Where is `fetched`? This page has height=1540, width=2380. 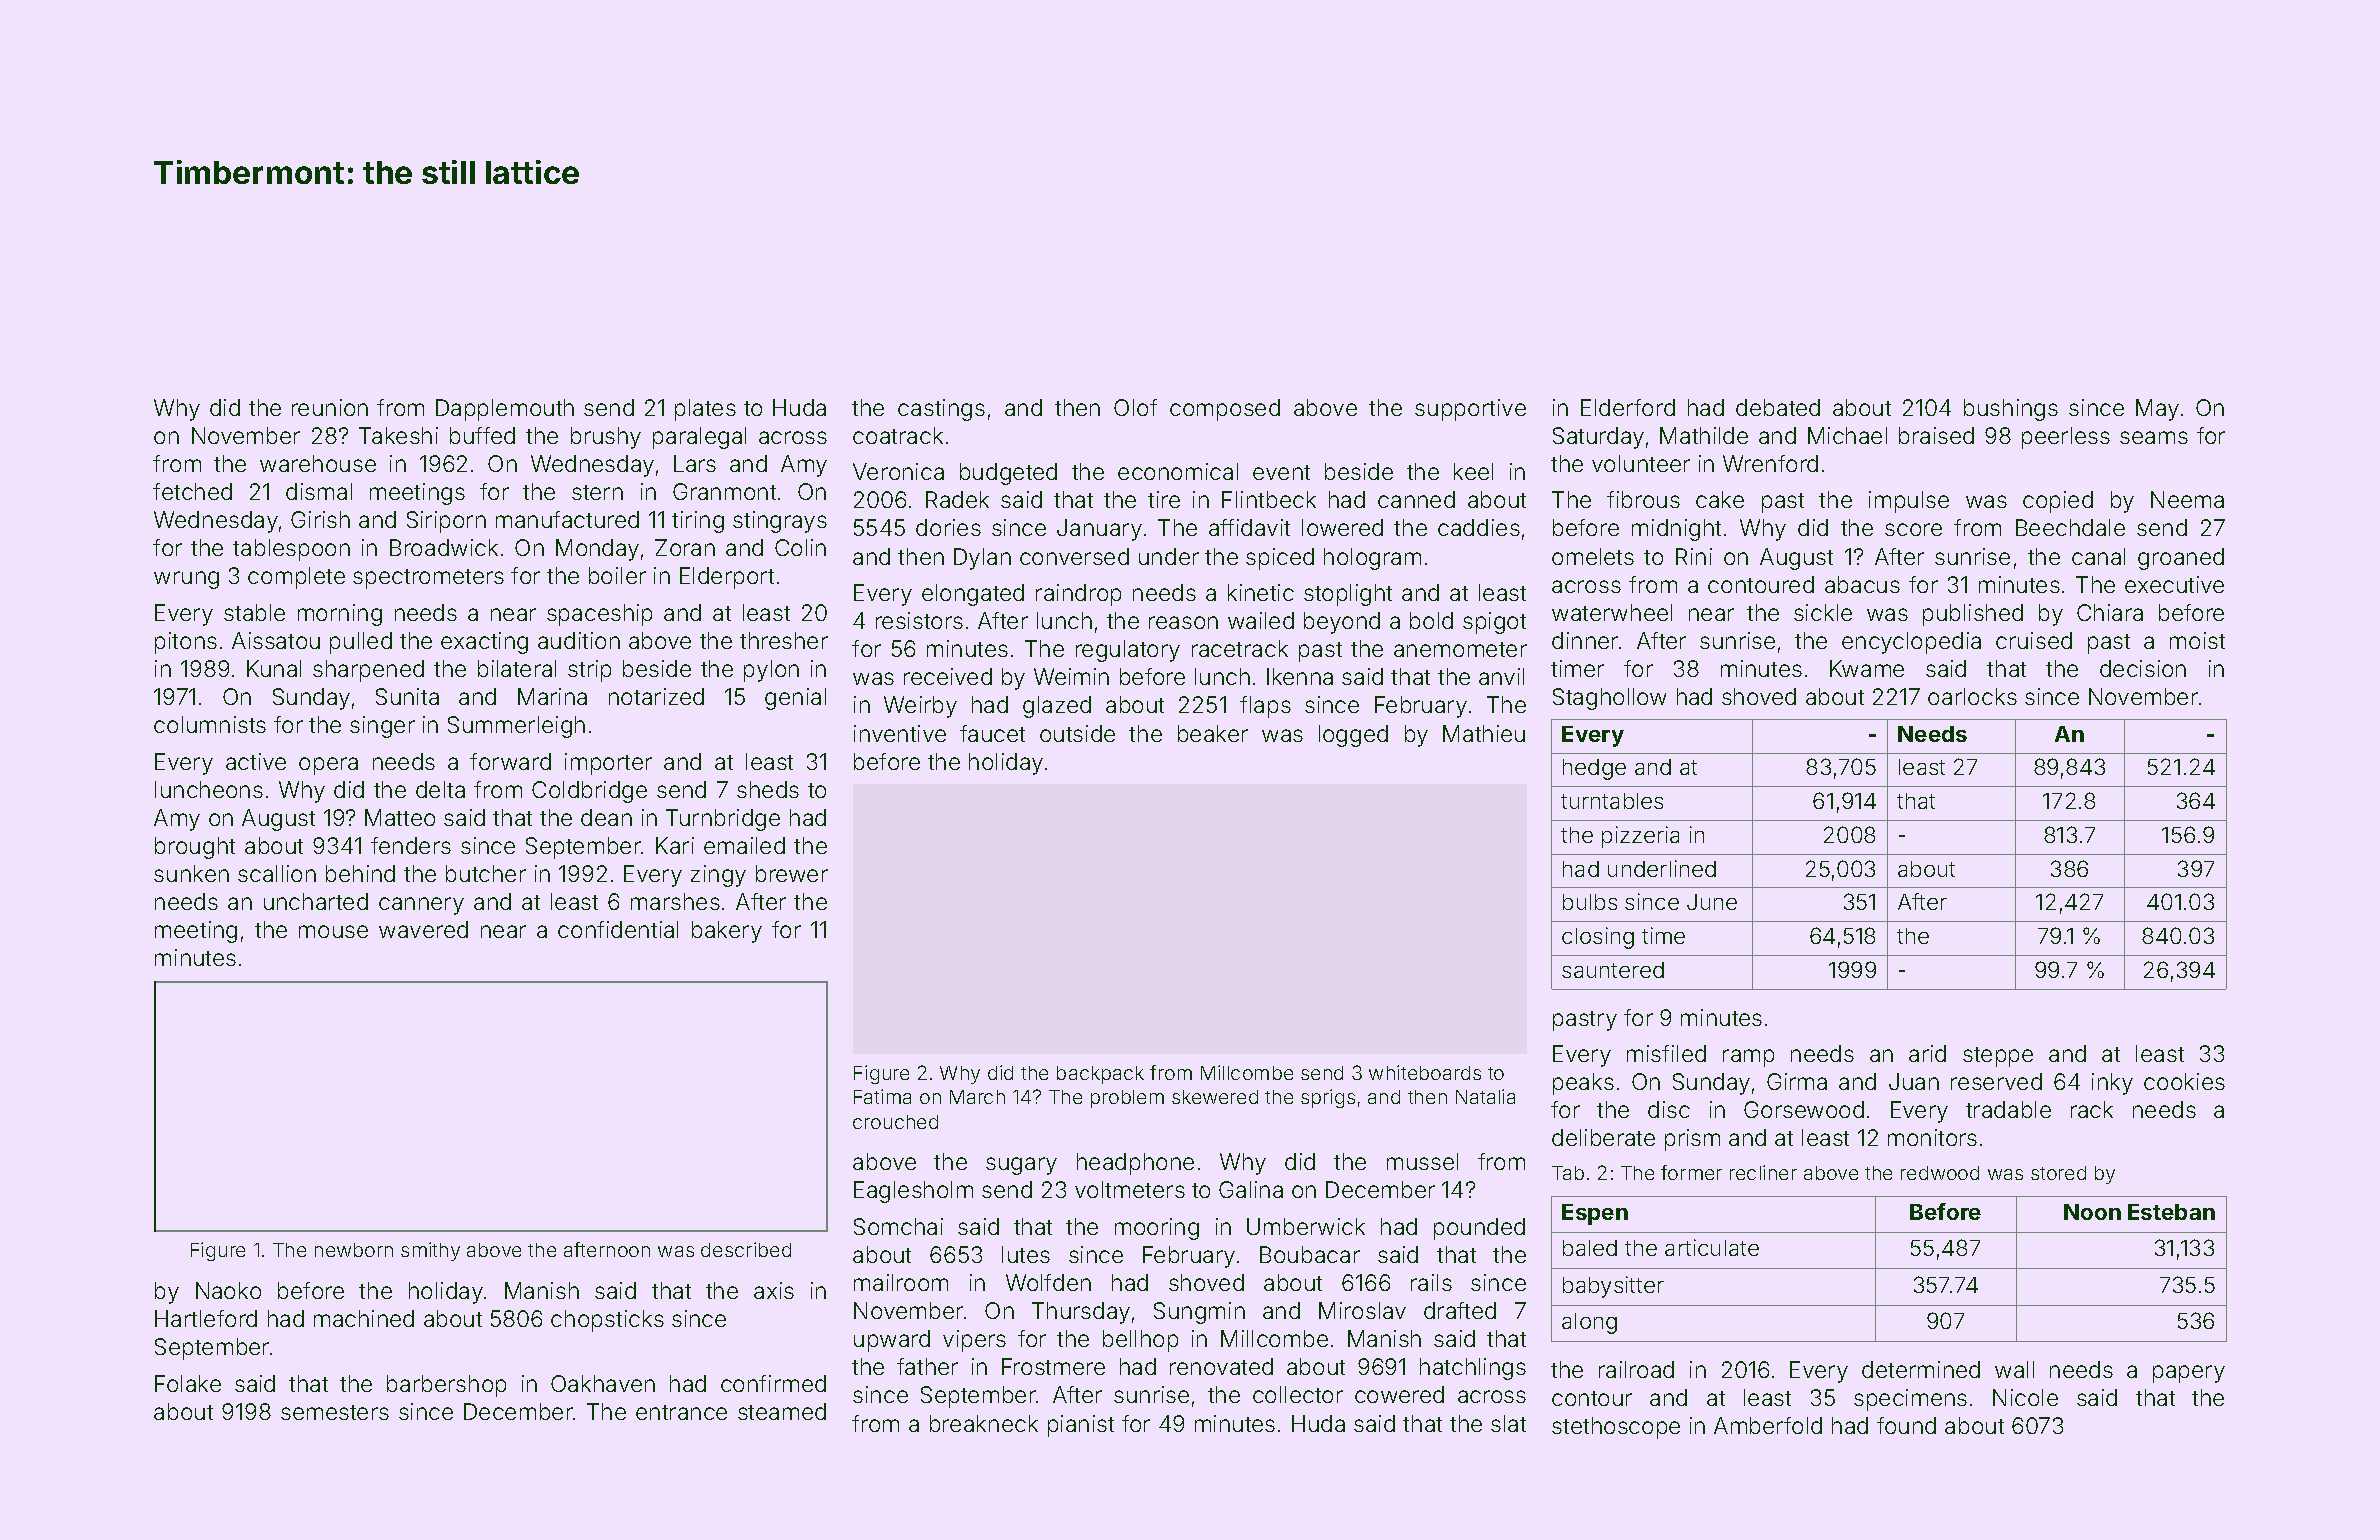
fetched is located at coordinates (192, 491).
